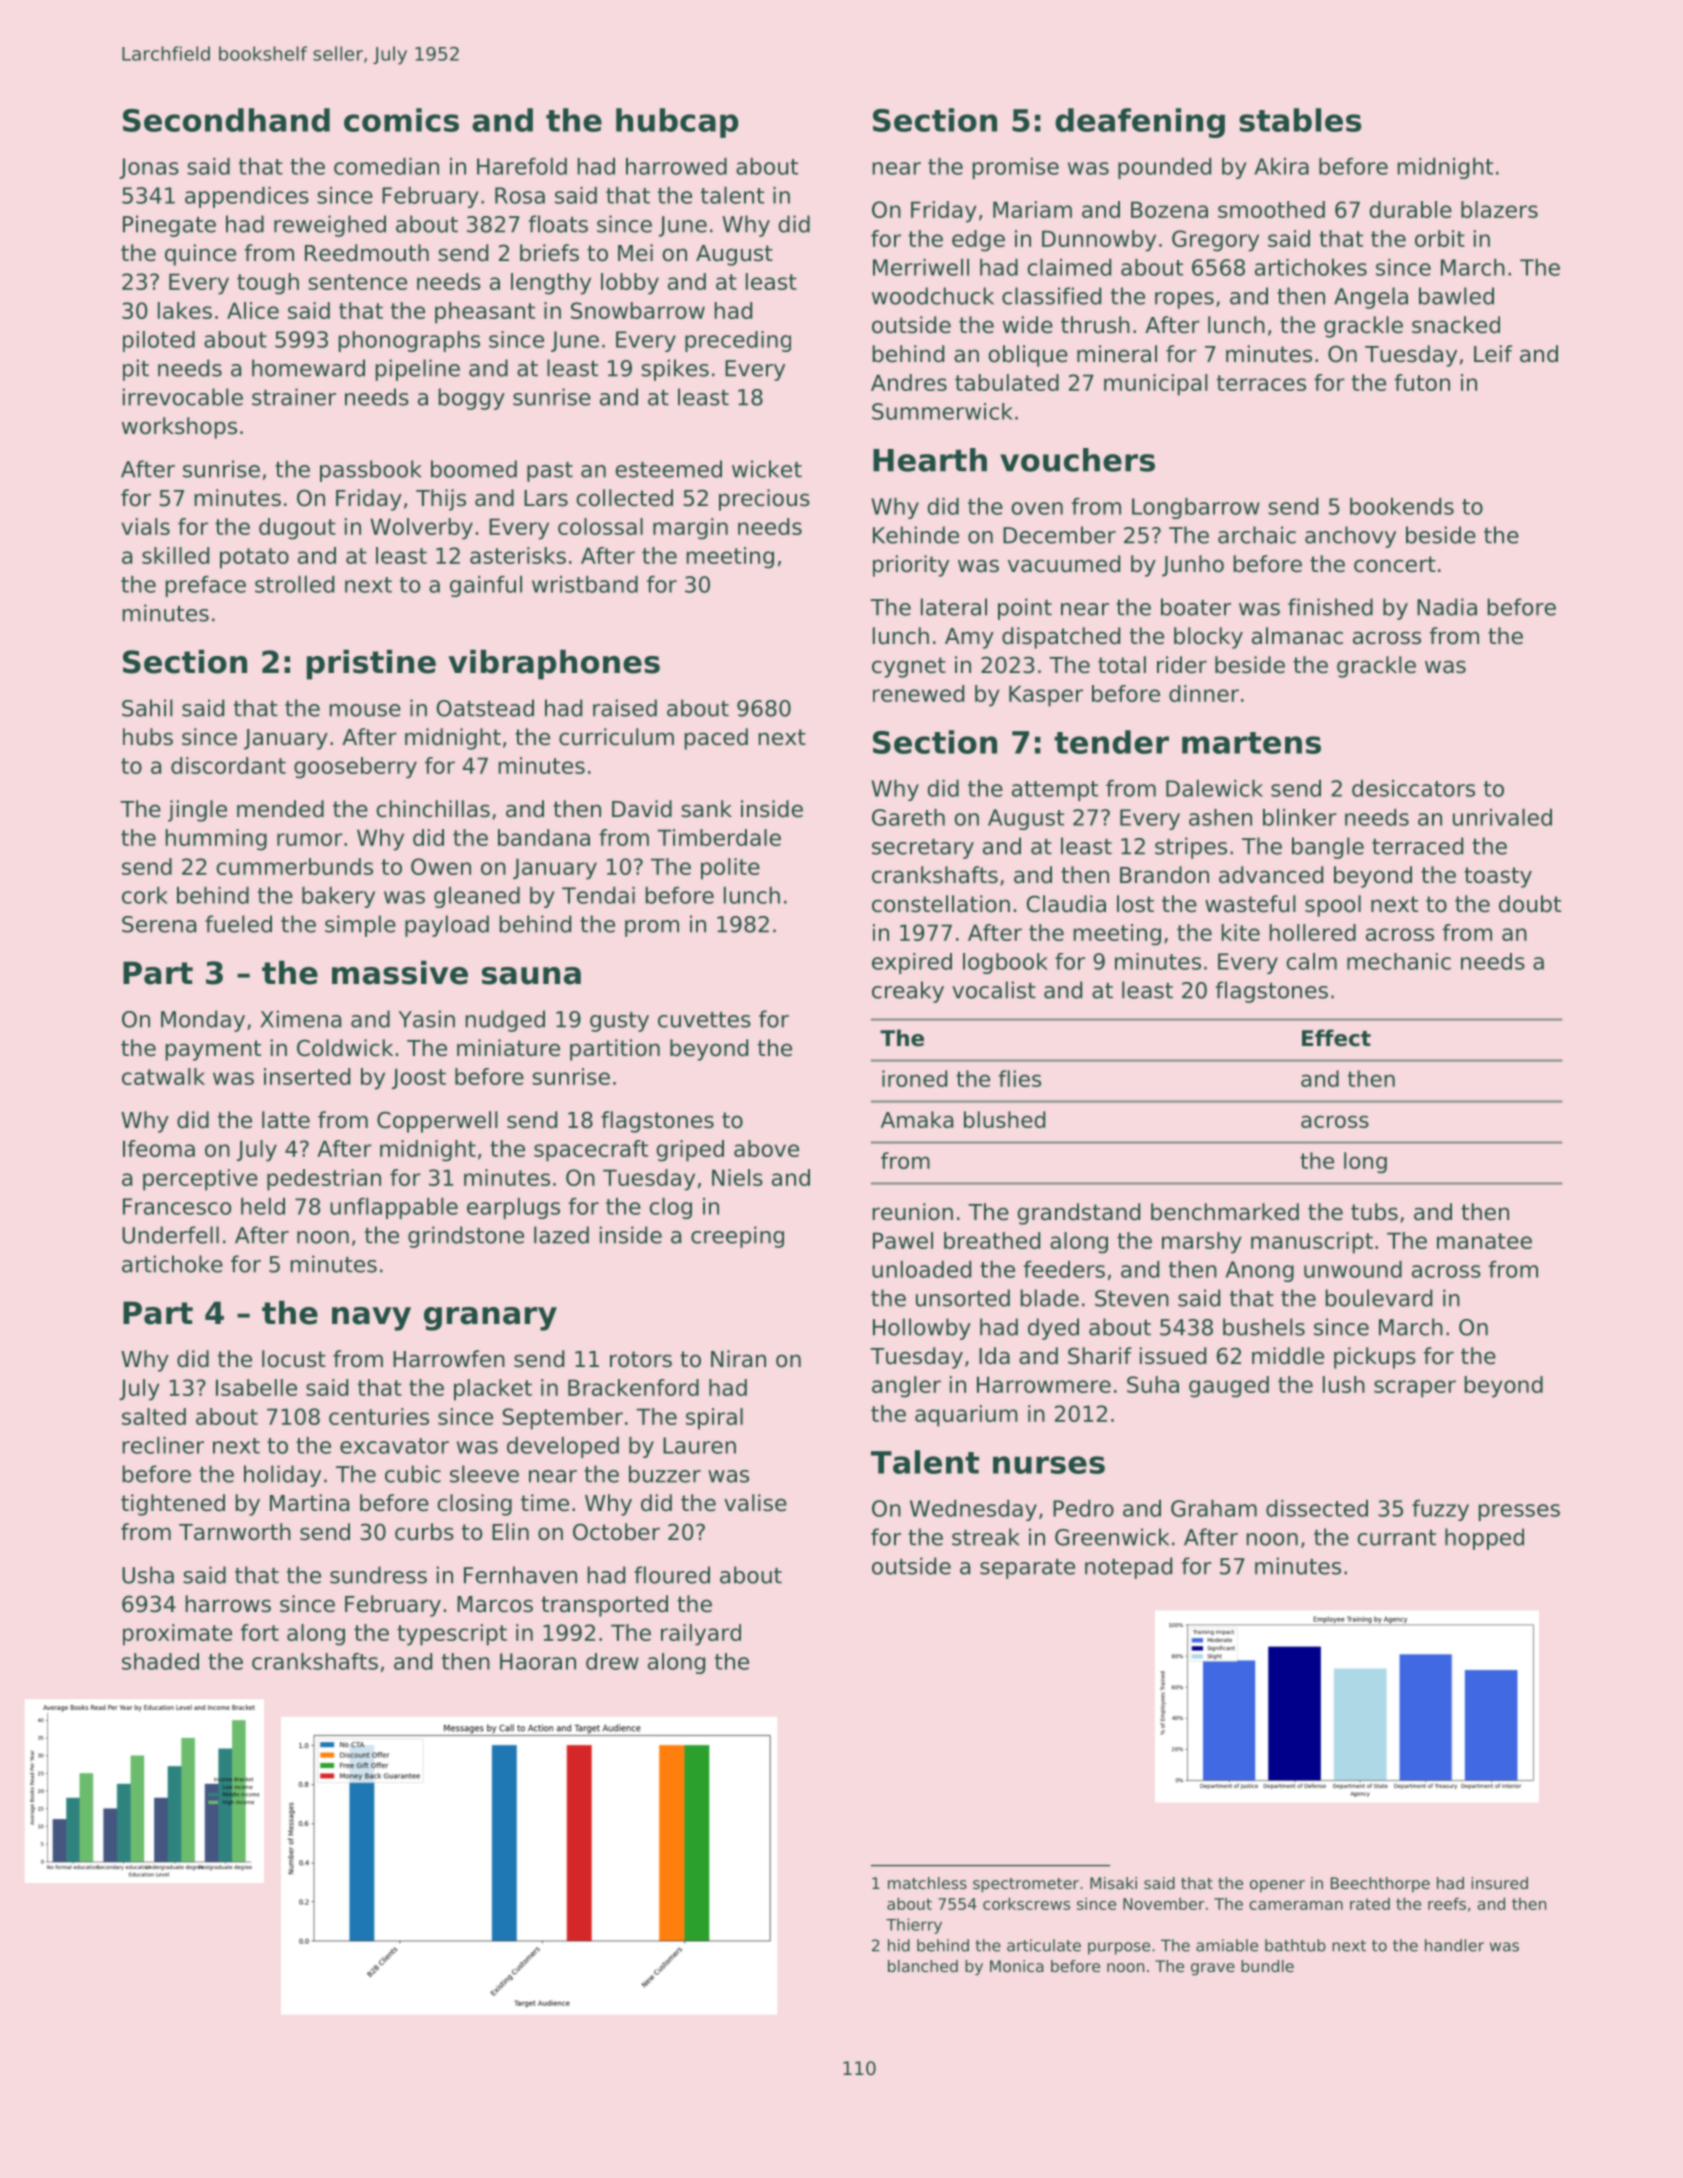  Describe the element at coordinates (1454, 1945) in the document. I see `handler` at that location.
